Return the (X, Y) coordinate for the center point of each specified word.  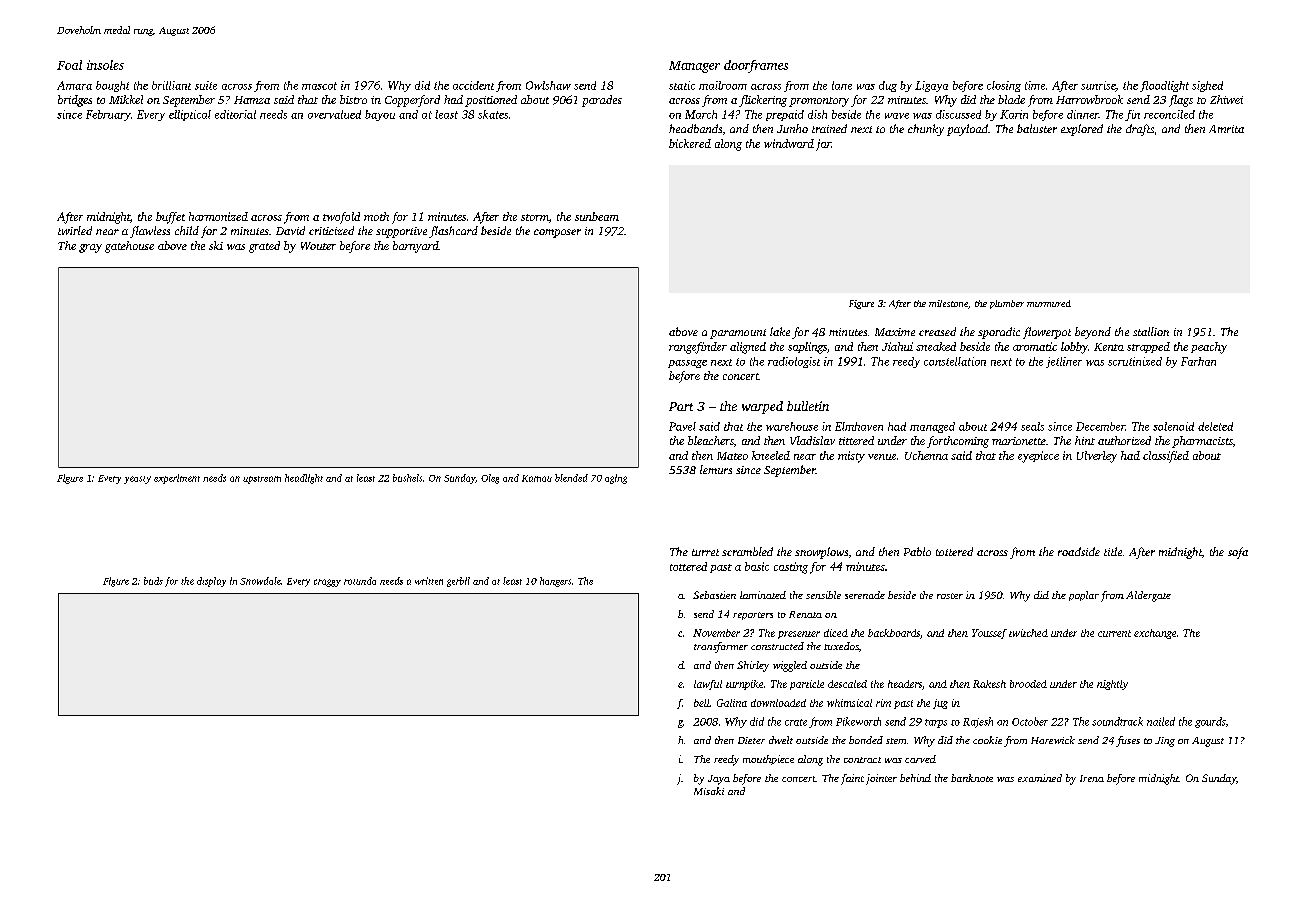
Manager (694, 67)
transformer (721, 647)
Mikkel (126, 99)
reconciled (1169, 114)
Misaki (709, 791)
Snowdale (260, 581)
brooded (1028, 684)
